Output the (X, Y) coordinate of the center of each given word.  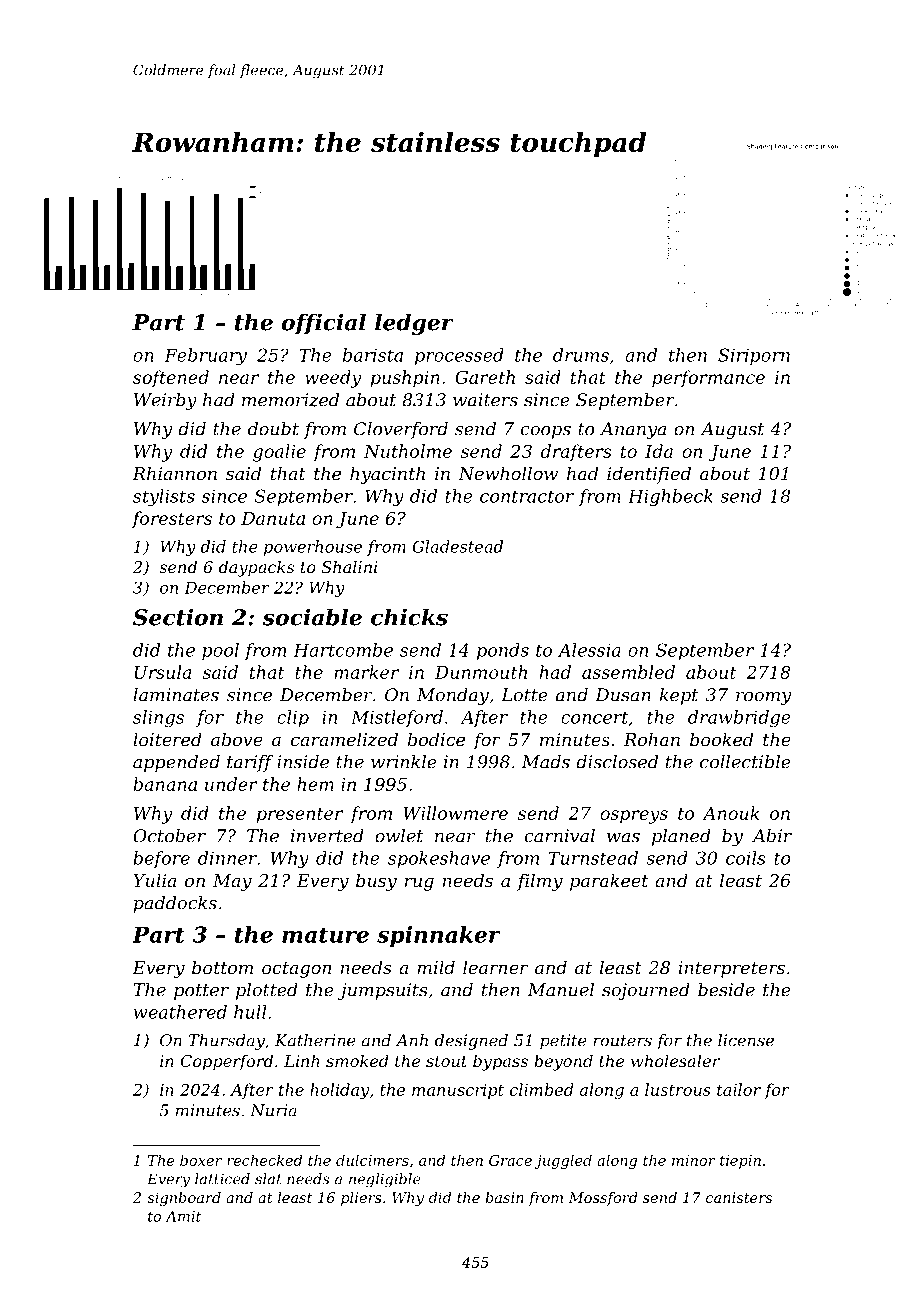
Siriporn (754, 356)
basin (504, 1197)
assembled (628, 672)
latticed (222, 1179)
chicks (409, 617)
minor (694, 1160)
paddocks (175, 904)
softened (171, 378)
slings (158, 719)
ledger (414, 324)
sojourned (646, 991)
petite (563, 1042)
